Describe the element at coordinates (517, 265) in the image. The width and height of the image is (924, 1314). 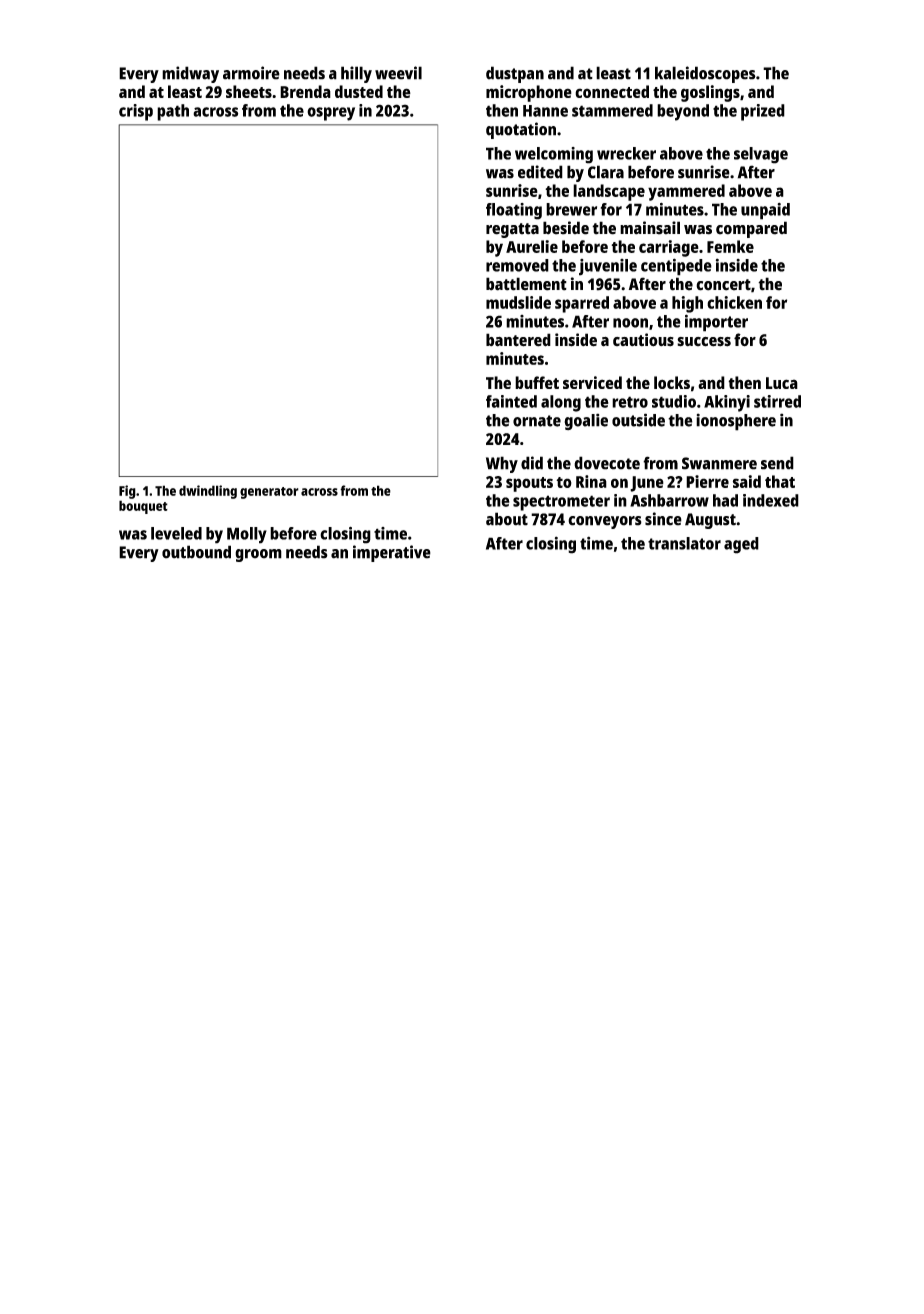
I see `removed` at that location.
